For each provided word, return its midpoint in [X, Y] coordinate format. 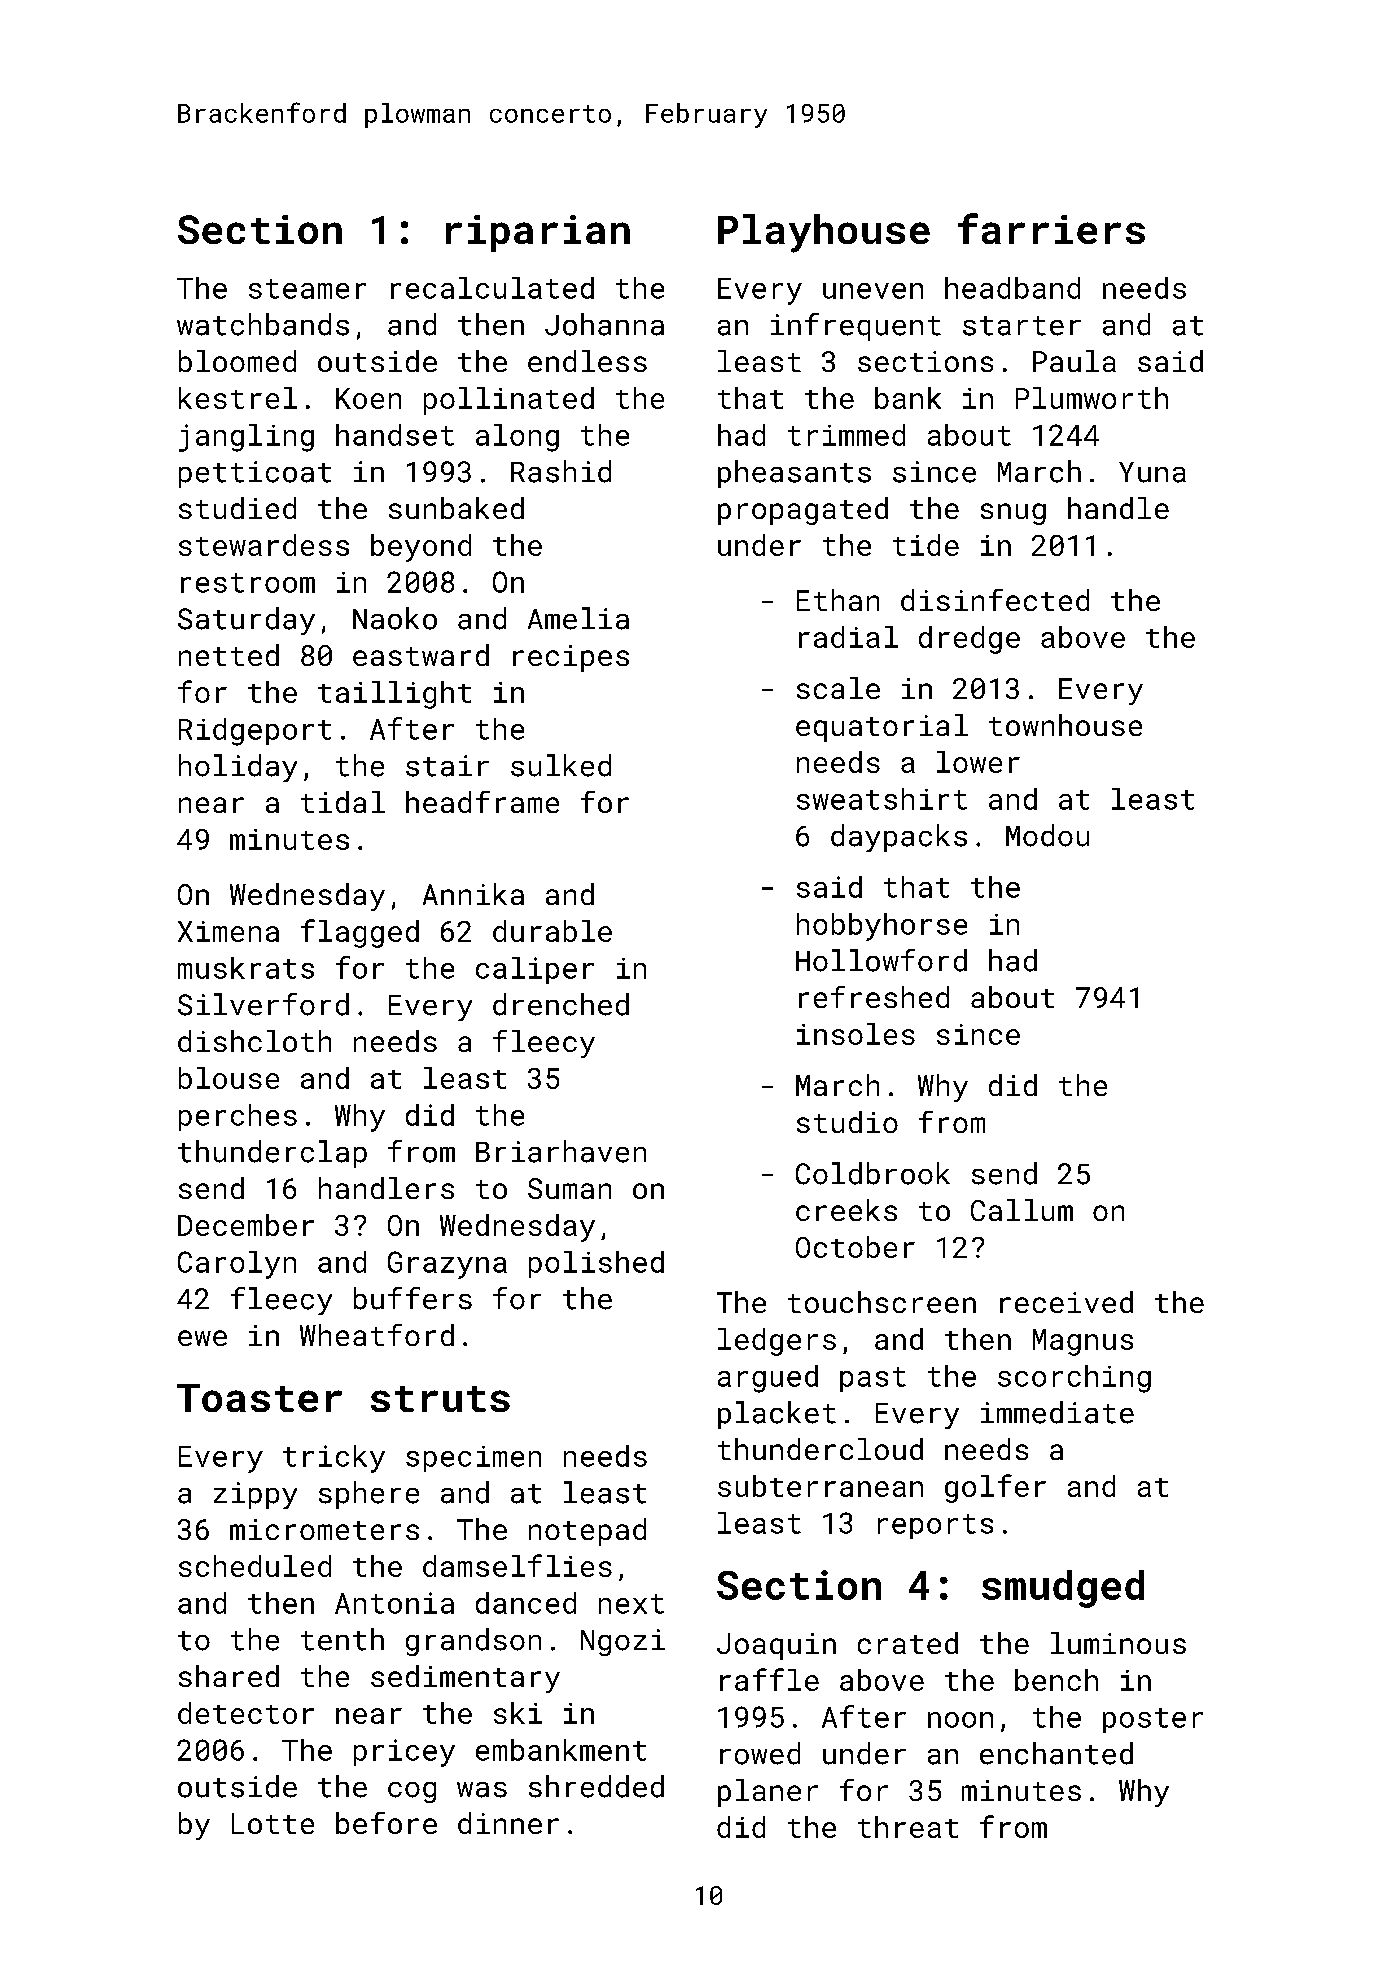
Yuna [1152, 472]
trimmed [846, 435]
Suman [569, 1188]
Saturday [246, 621]
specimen [473, 1459]
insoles [856, 1034]
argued [768, 1379]
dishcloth [254, 1041]
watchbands [263, 324]
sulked [561, 765]
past [873, 1379]
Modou [1047, 835]
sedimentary [465, 1679]
